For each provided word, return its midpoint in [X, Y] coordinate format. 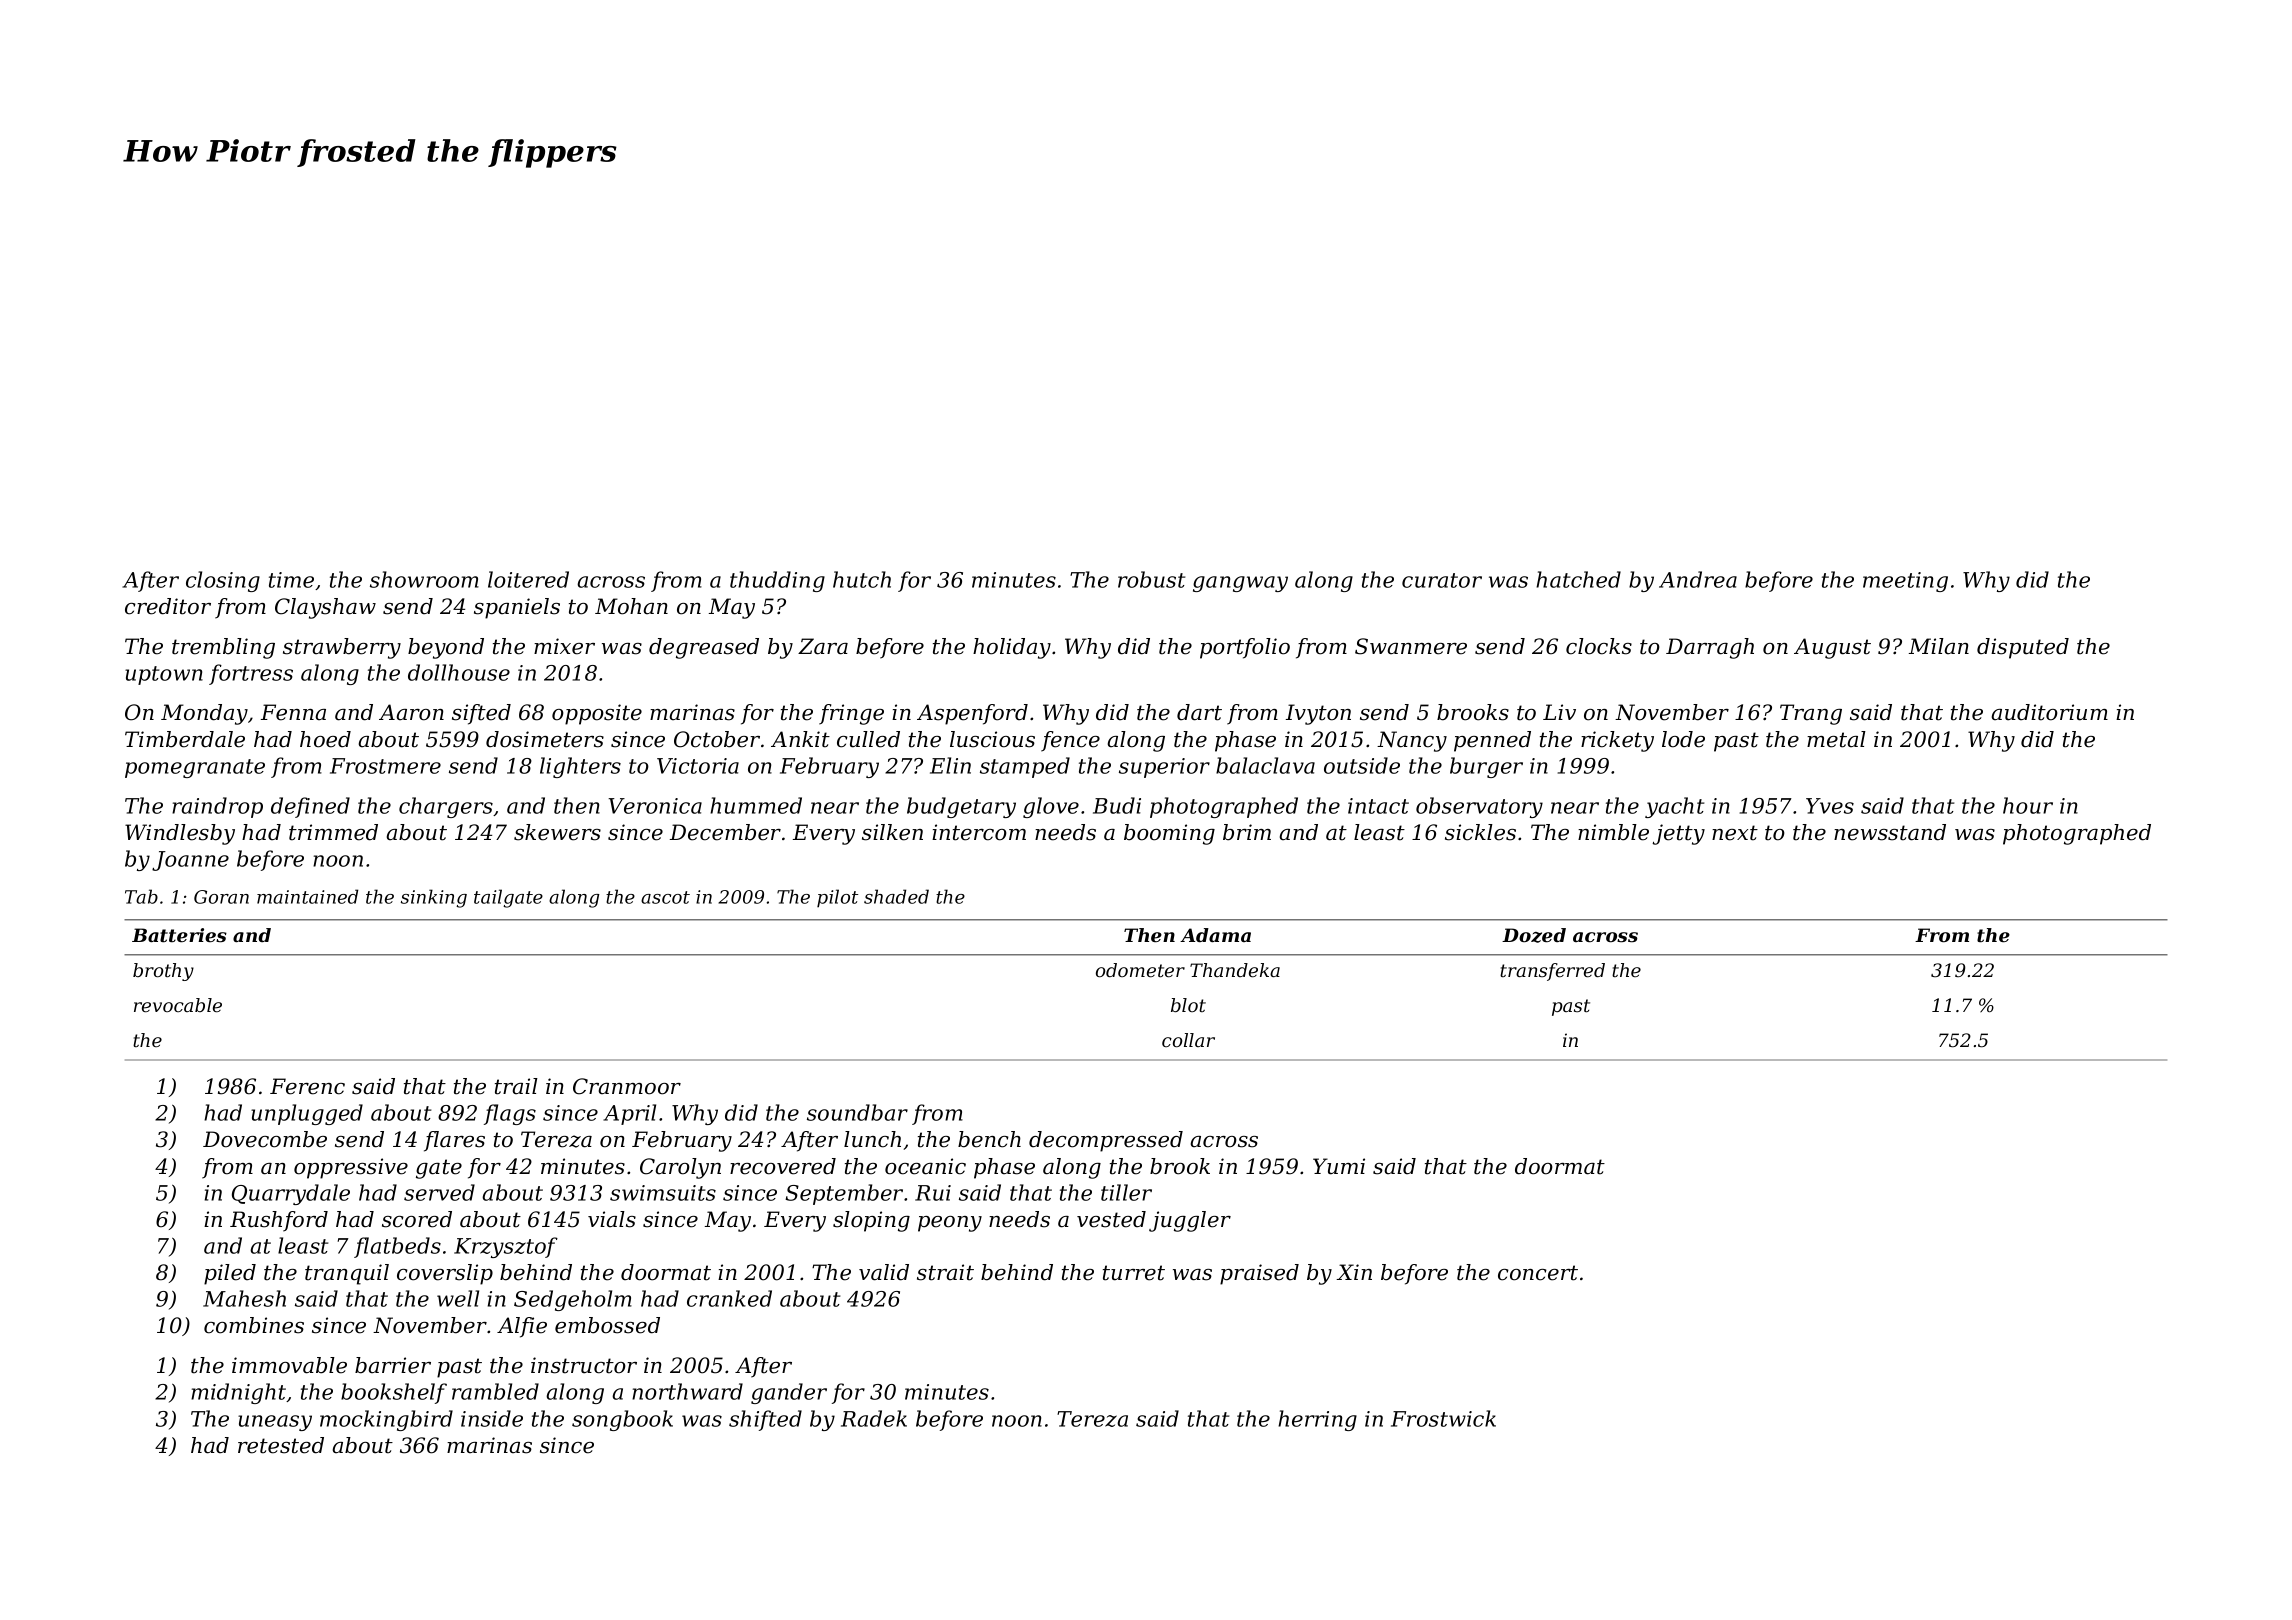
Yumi [1339, 1166]
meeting [1905, 582]
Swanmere [1411, 646]
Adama [1215, 935]
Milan [1939, 646]
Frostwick [1443, 1418]
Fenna [293, 712]
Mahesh [244, 1298]
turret [1134, 1273]
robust [1151, 579]
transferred [1552, 972]
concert [1538, 1273]
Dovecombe [265, 1139]
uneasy [275, 1423]
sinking [434, 898]
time [291, 580]
